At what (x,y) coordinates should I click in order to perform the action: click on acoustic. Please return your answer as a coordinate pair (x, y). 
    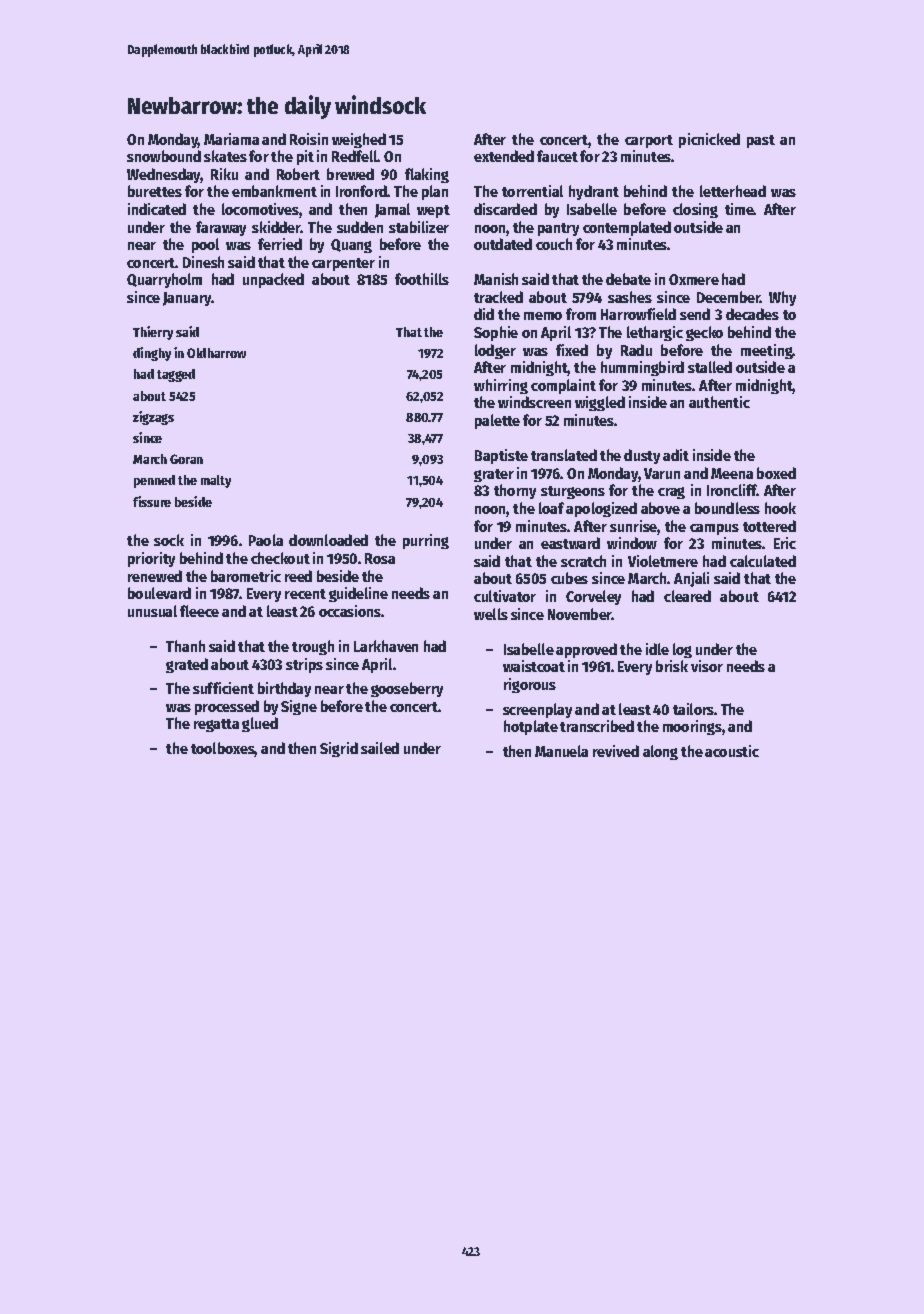
    Looking at the image, I should click on (732, 751).
